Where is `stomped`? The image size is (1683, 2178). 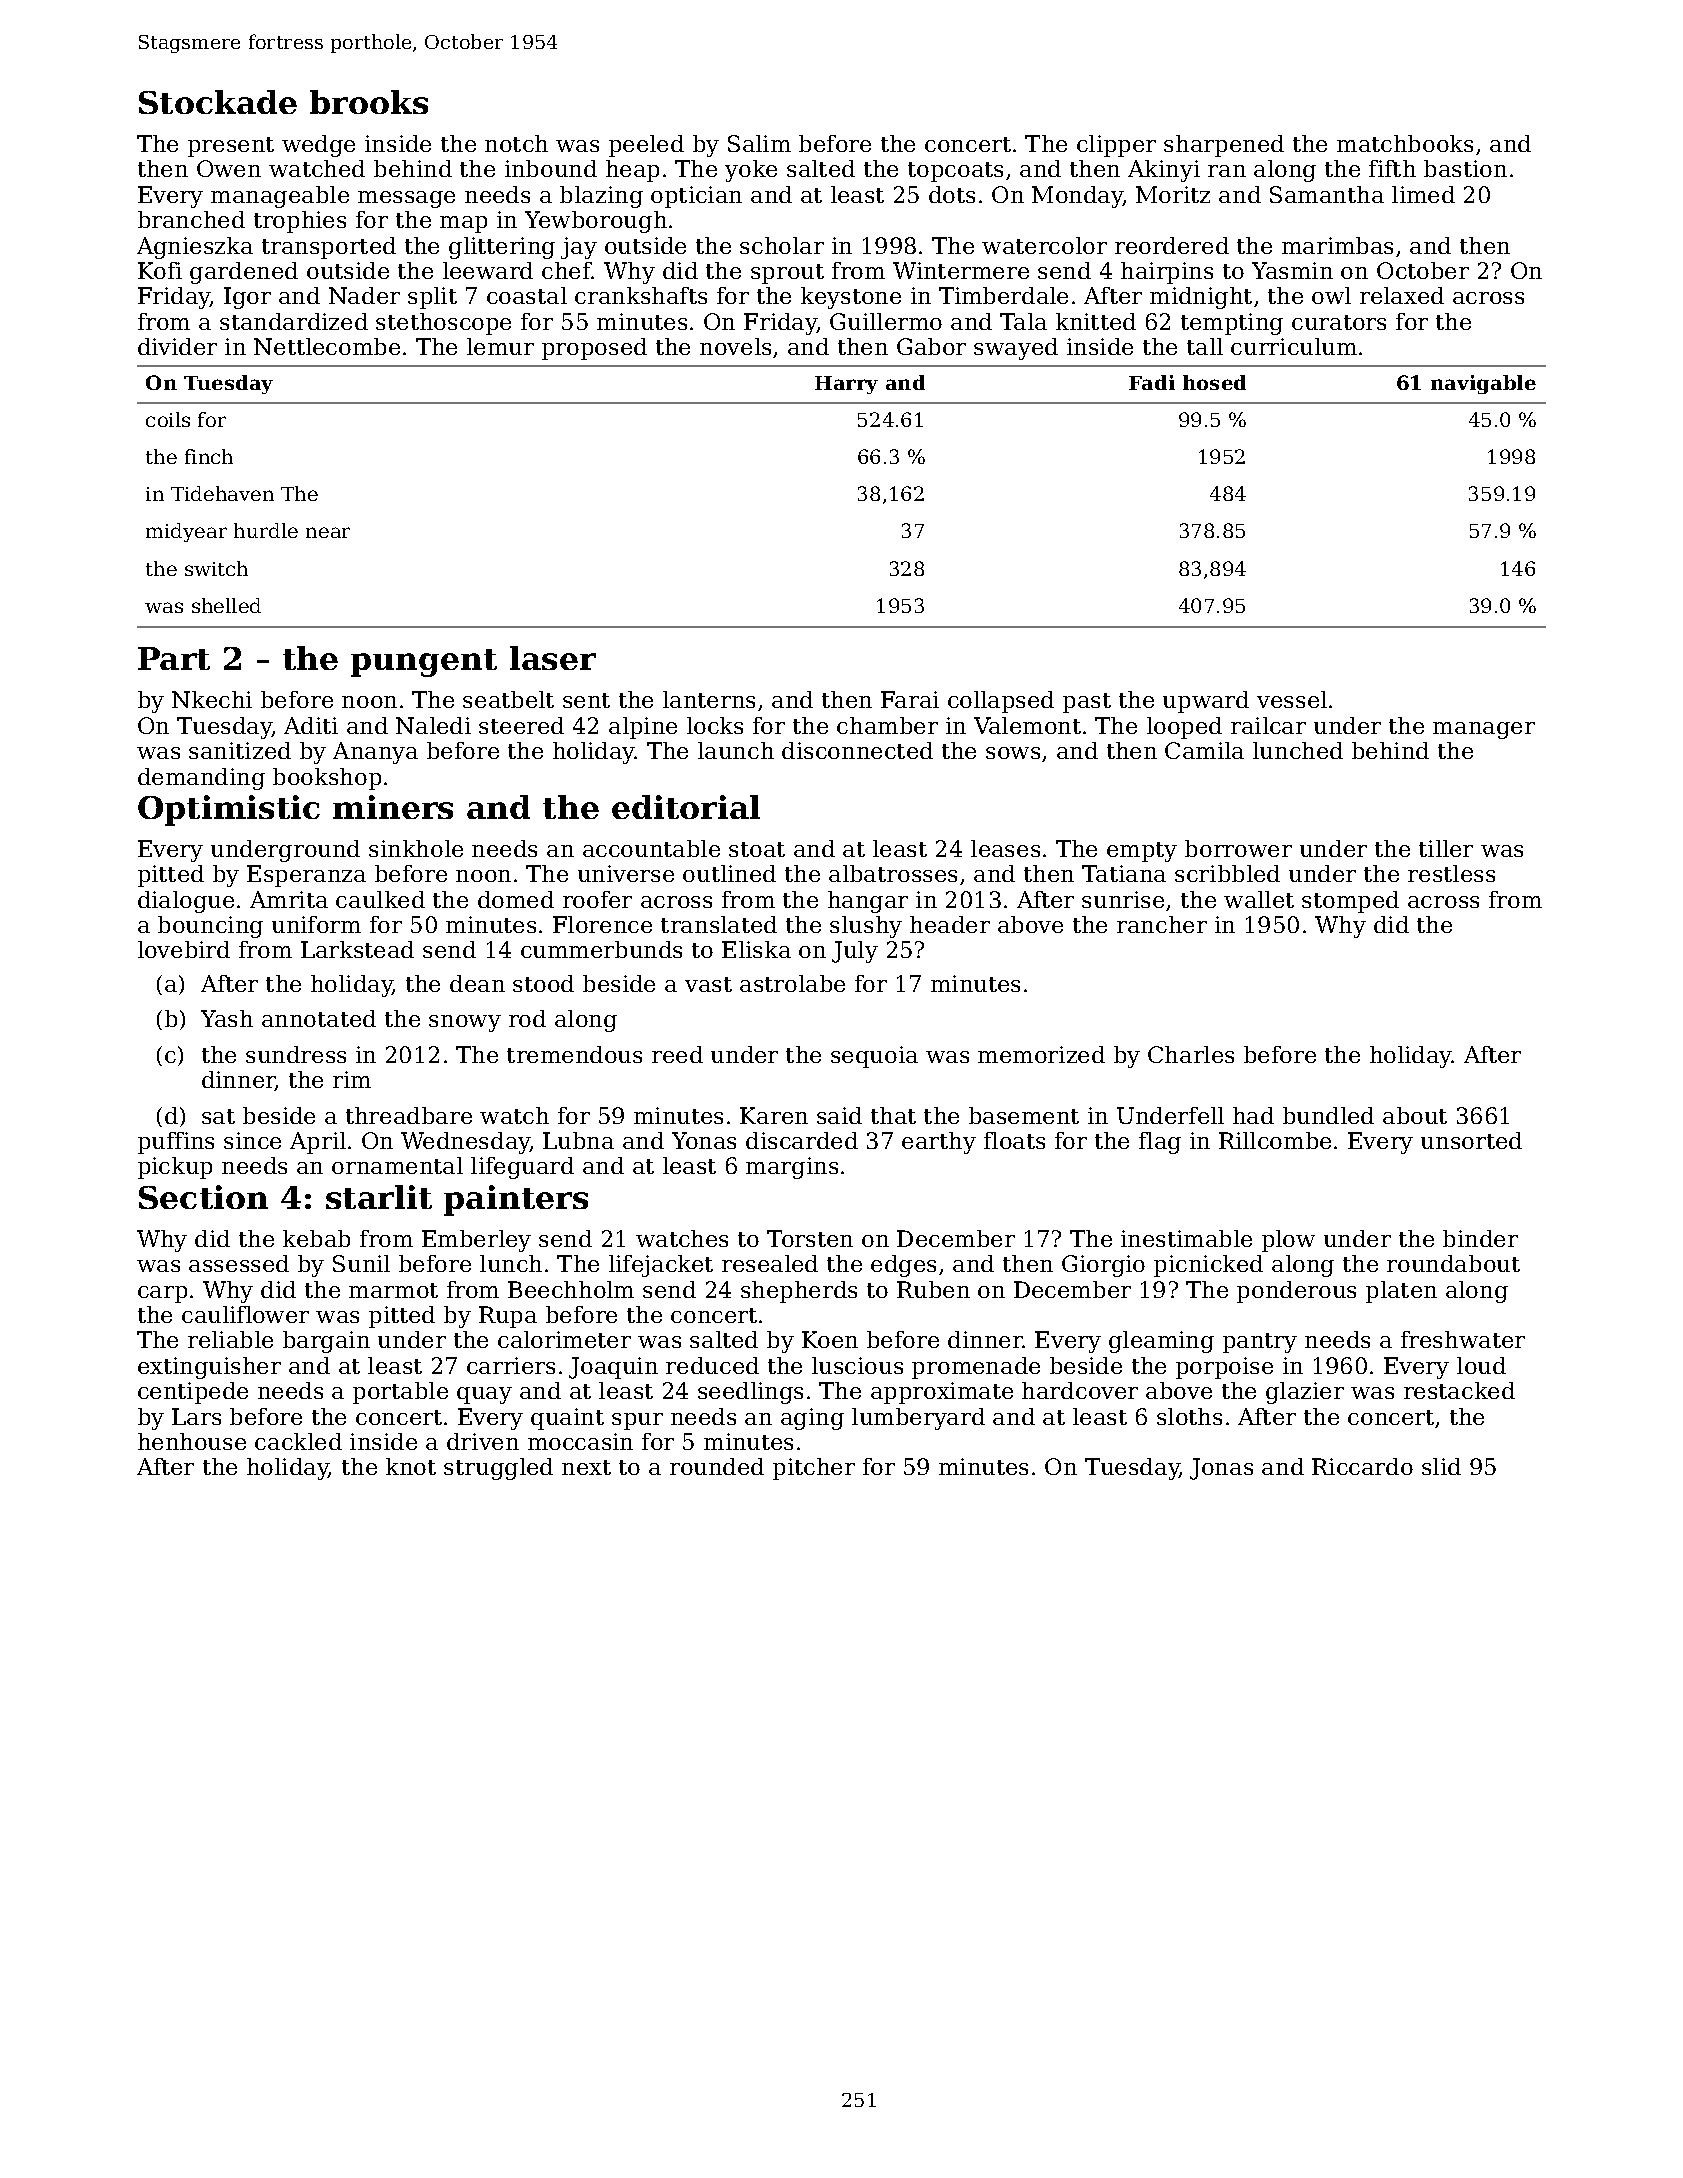 stomped is located at coordinates (1350, 902).
